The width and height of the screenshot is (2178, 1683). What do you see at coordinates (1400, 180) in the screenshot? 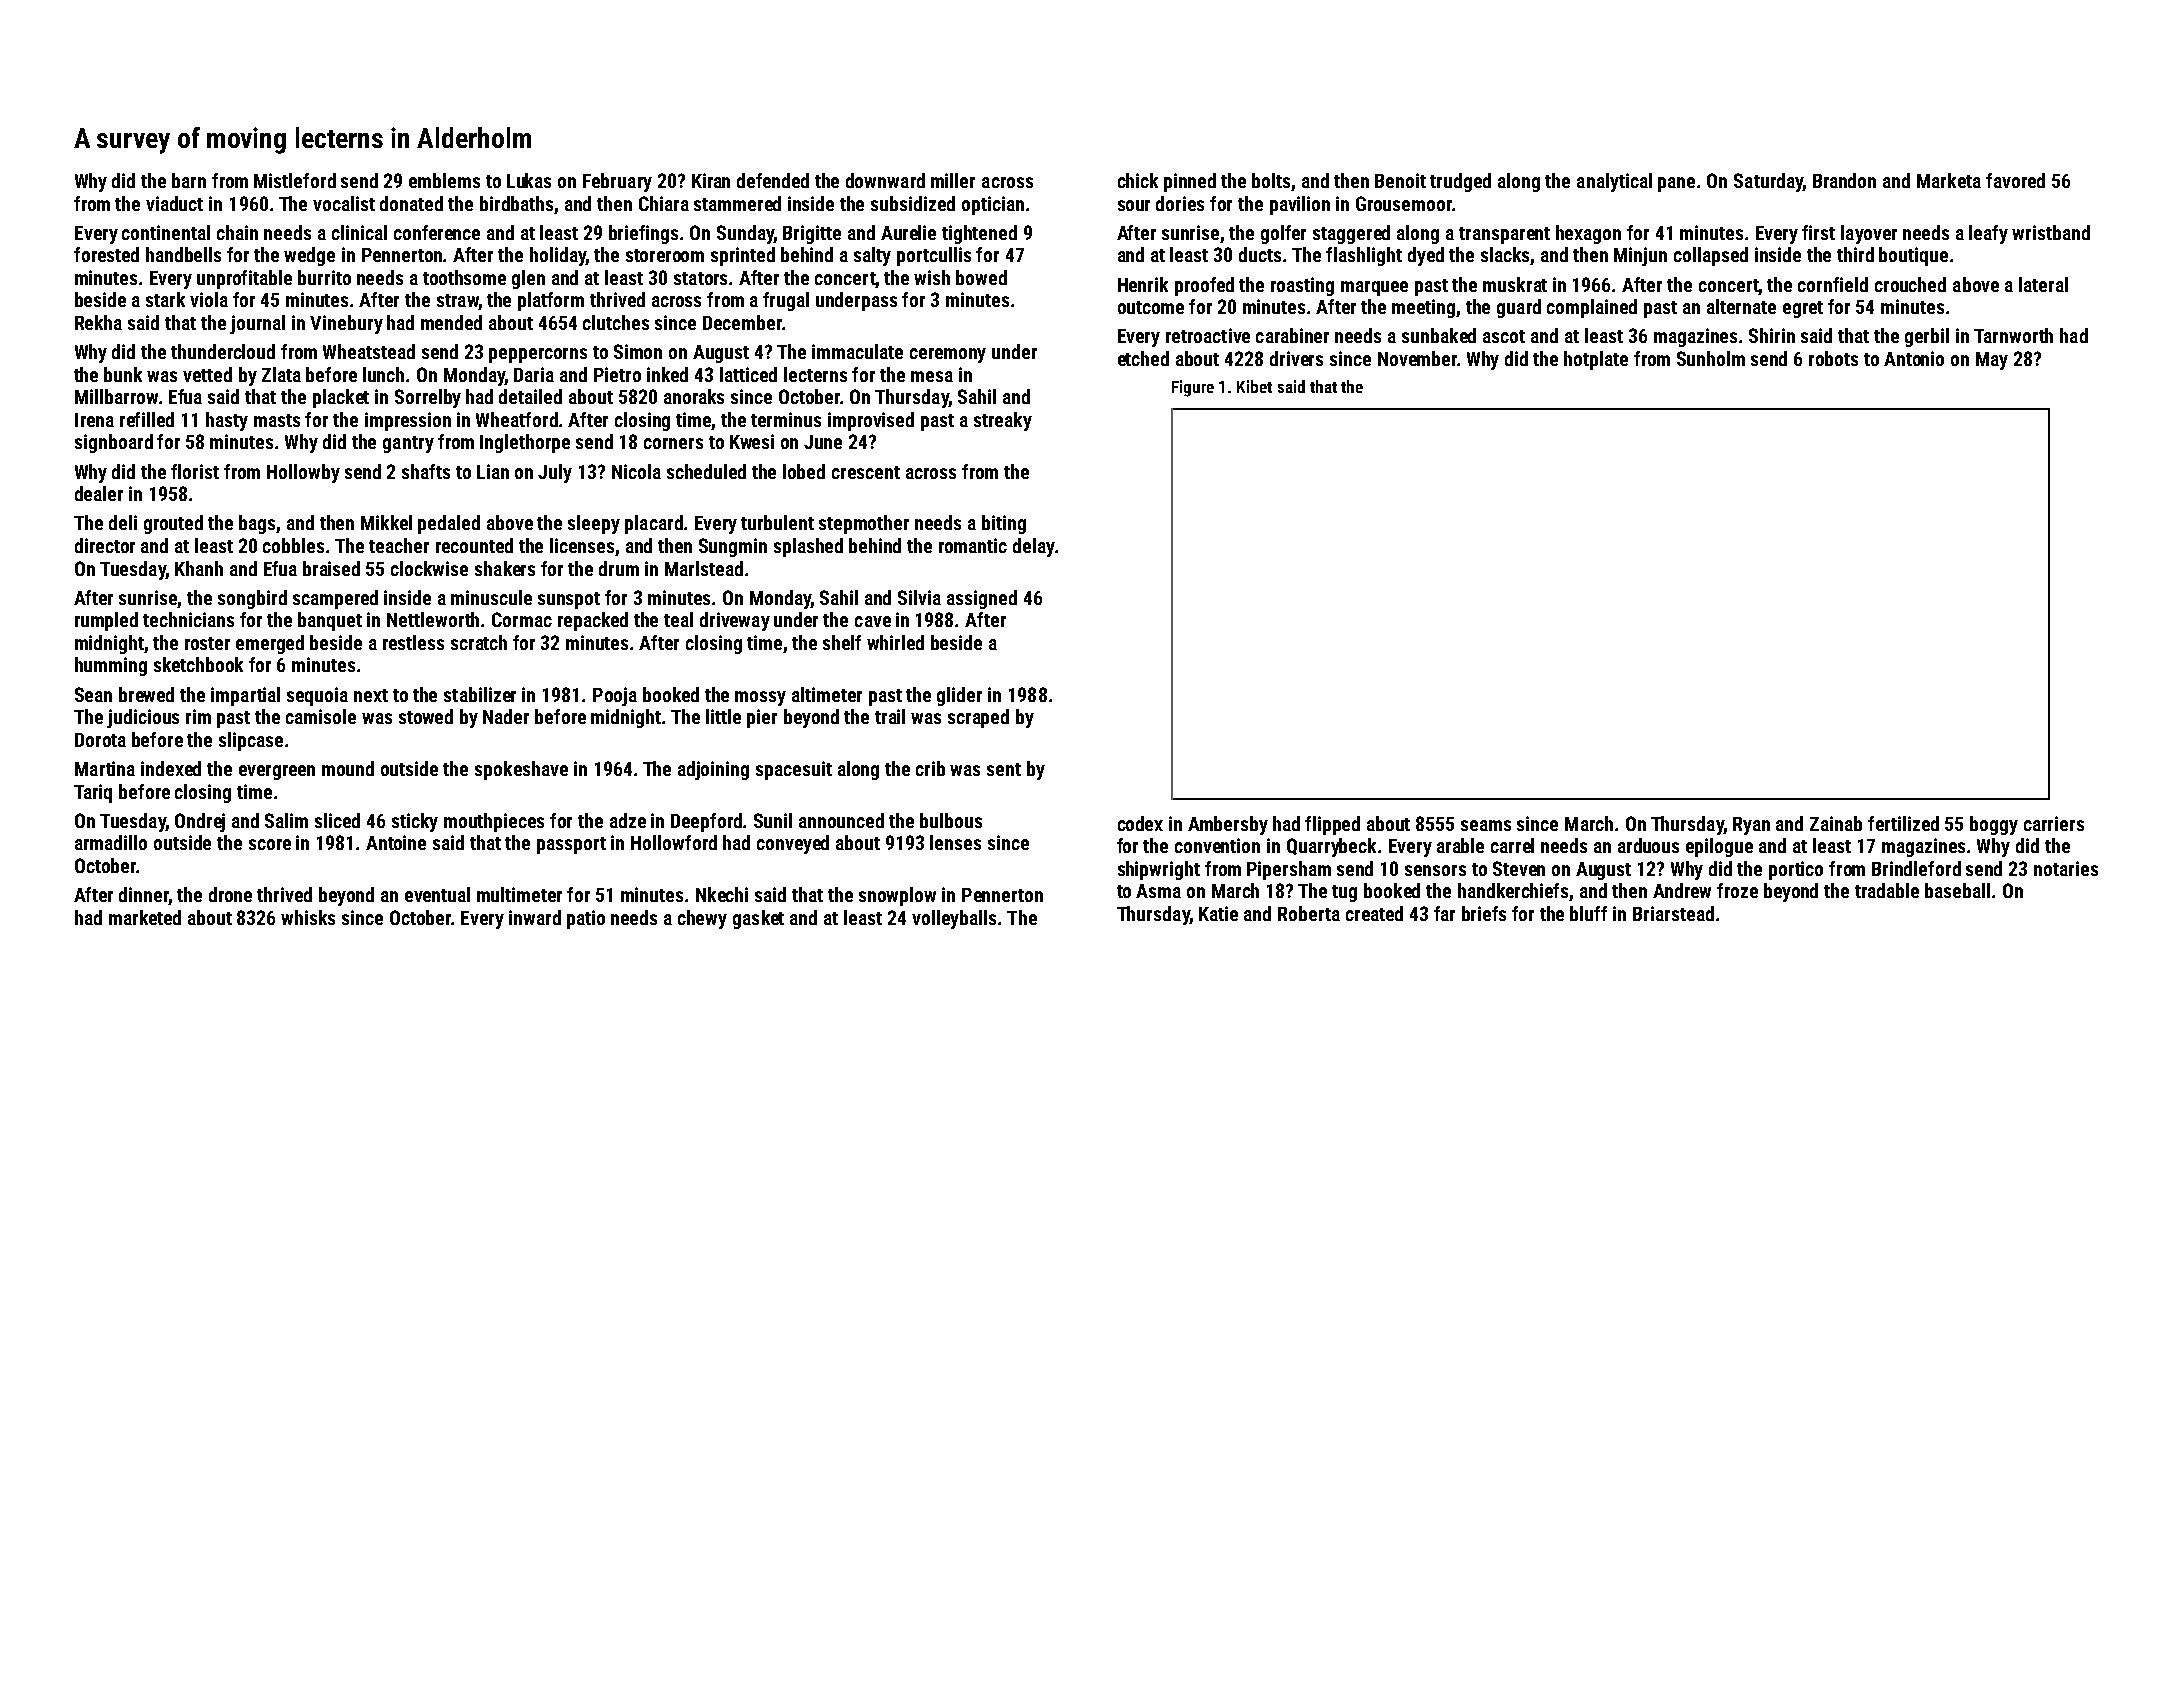
I see `Benoit` at bounding box center [1400, 180].
